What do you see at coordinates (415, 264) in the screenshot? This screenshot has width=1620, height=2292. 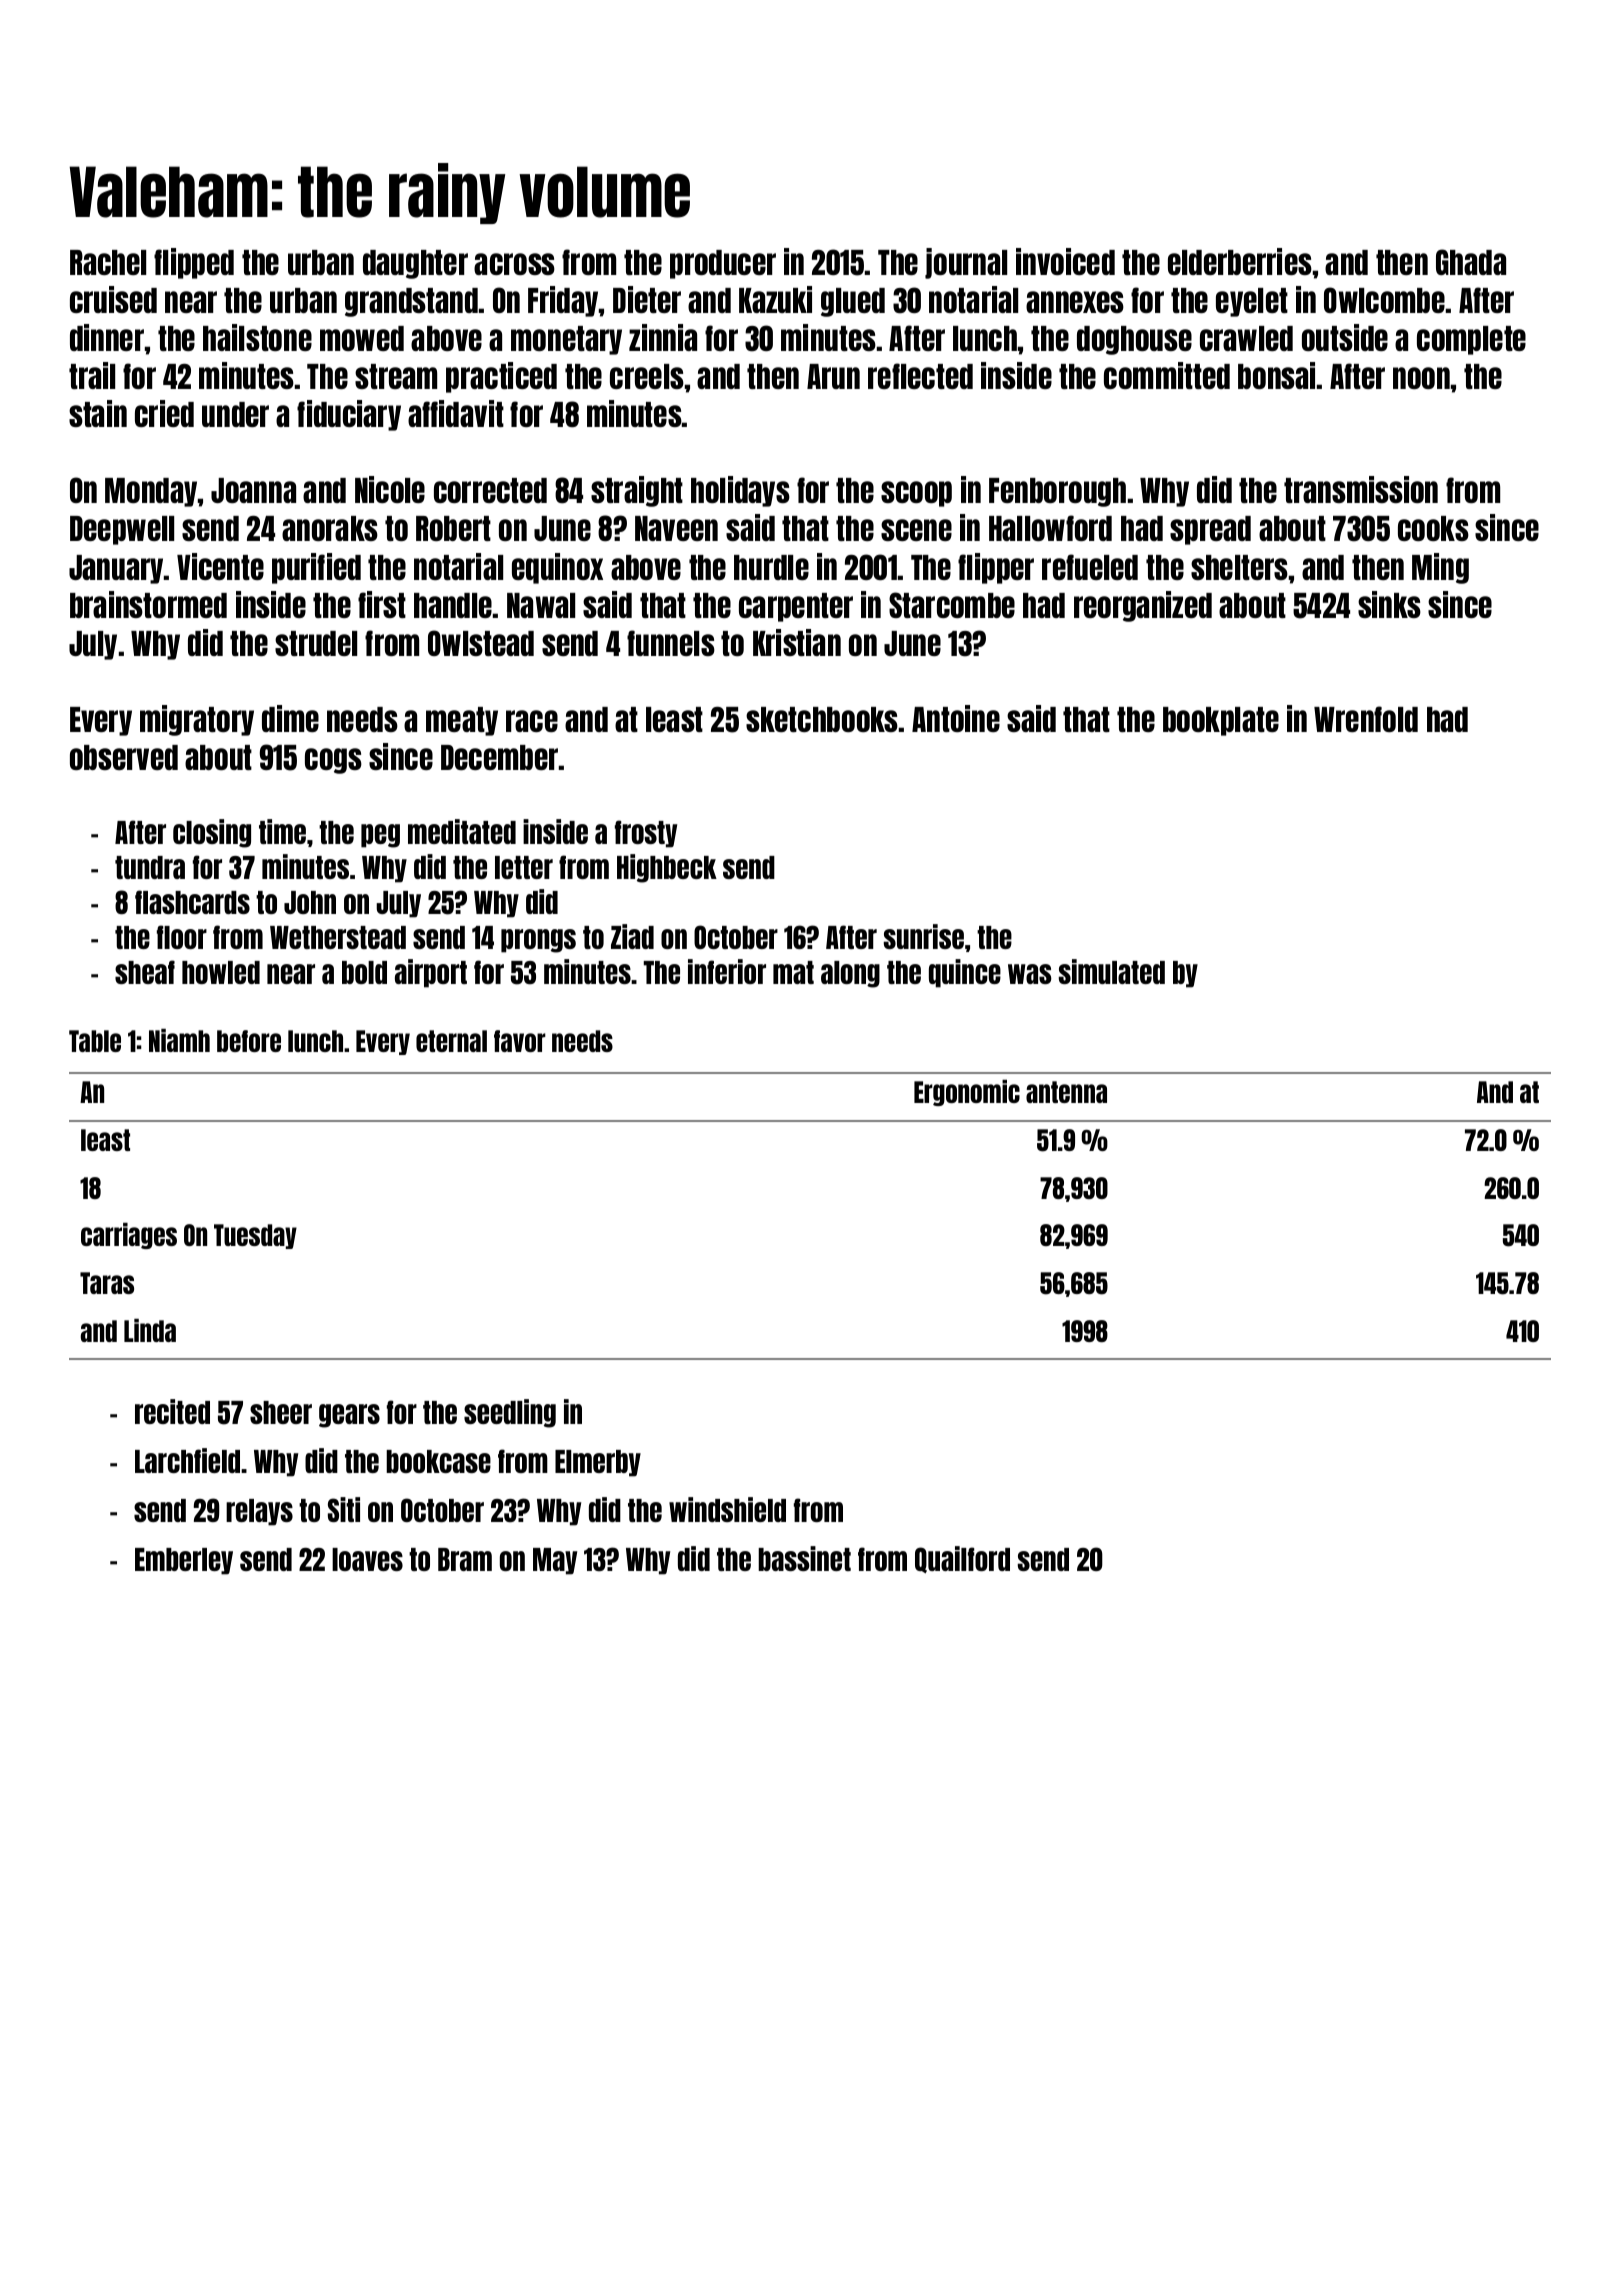 I see `daughter` at bounding box center [415, 264].
